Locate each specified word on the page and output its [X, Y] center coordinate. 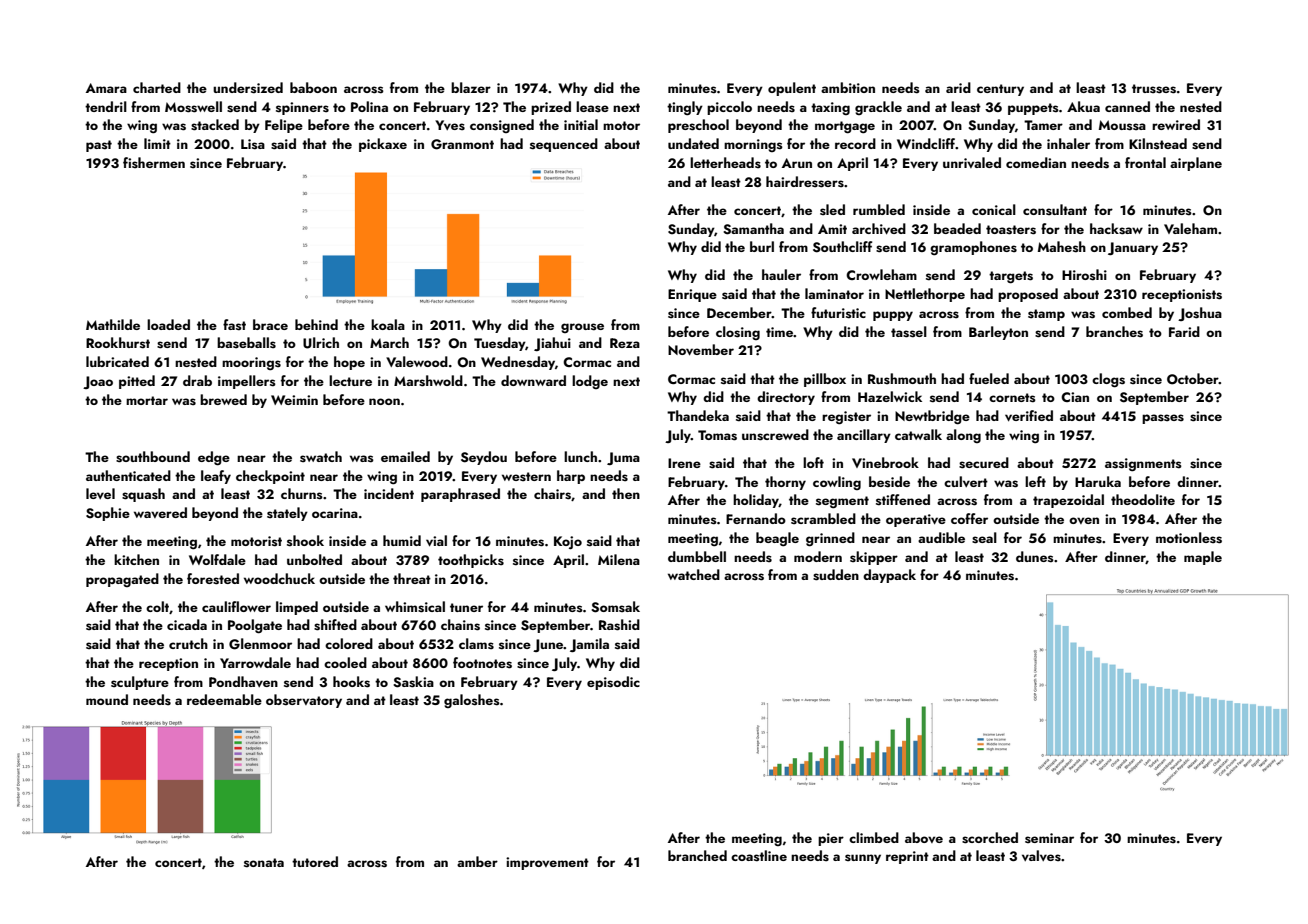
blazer [471, 87]
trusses [1154, 89]
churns [302, 494]
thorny [785, 483]
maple [1203, 558]
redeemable [224, 699]
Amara [106, 88]
